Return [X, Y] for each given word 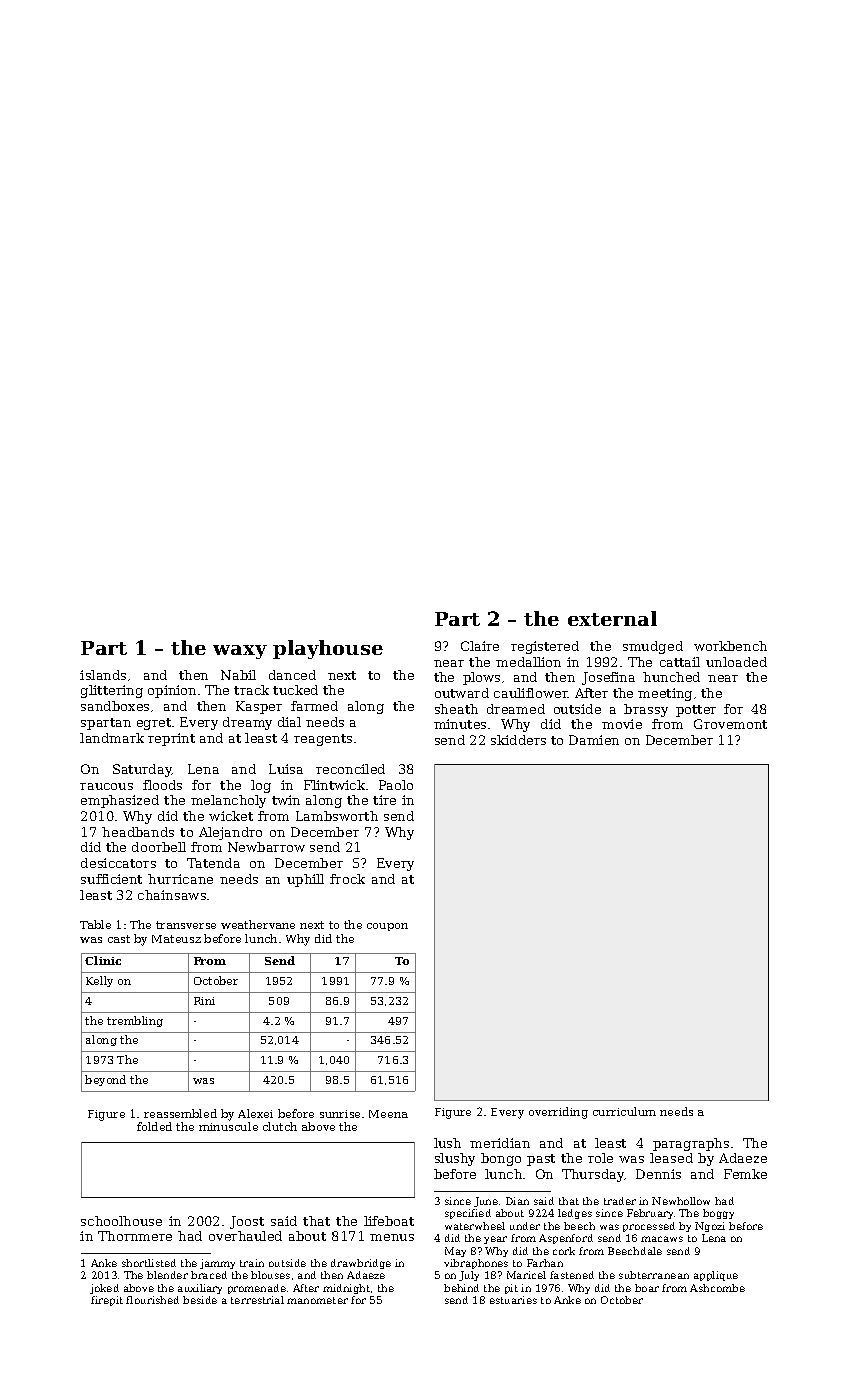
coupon [387, 927]
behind [461, 1288]
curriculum [624, 1111]
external [612, 618]
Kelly [99, 981]
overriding [558, 1113]
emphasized [120, 801]
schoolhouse [121, 1221]
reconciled [350, 769]
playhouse [328, 649]
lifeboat [389, 1221]
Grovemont [730, 724]
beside [200, 1300]
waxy [240, 652]
